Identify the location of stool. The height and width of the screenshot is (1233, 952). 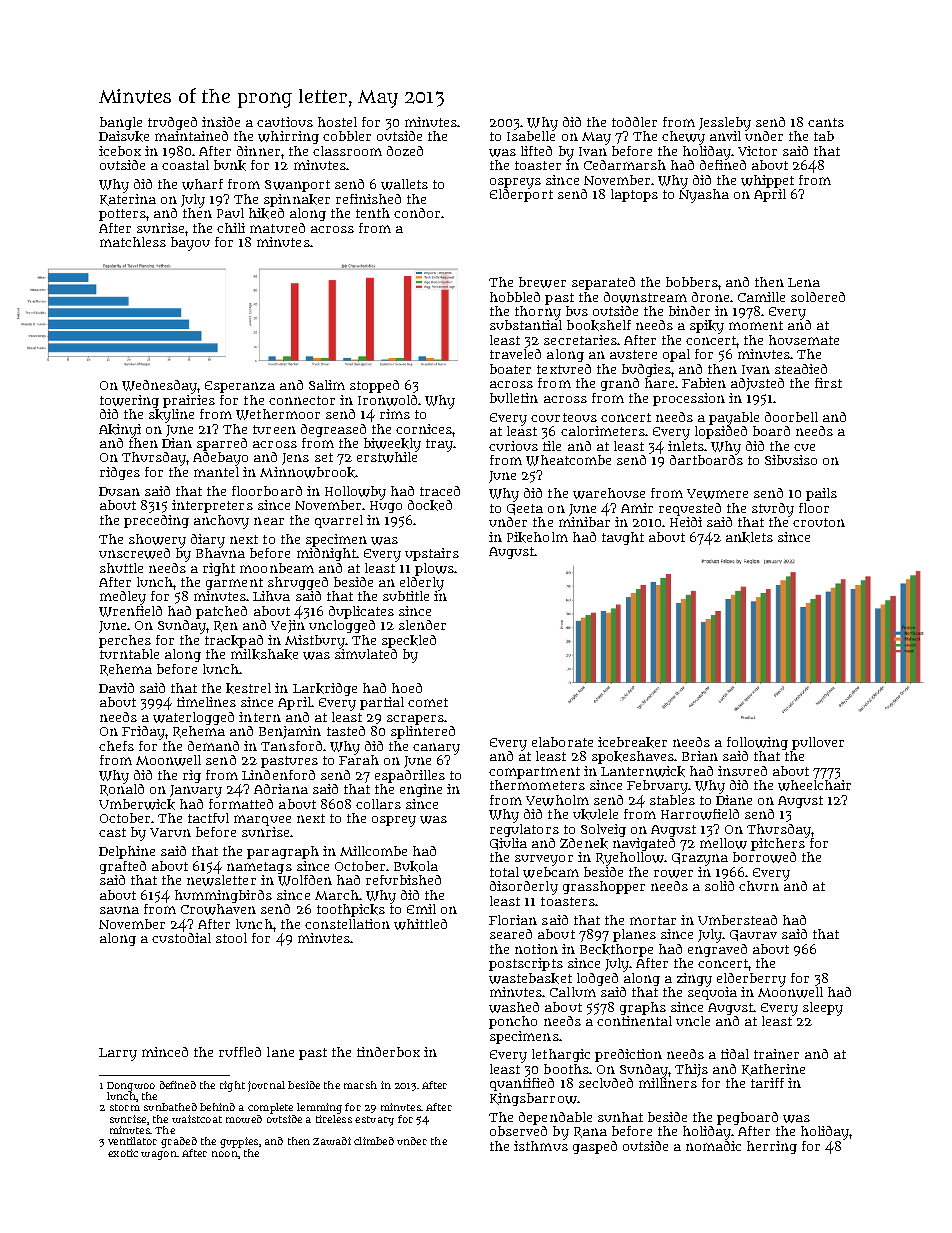
(231, 938).
